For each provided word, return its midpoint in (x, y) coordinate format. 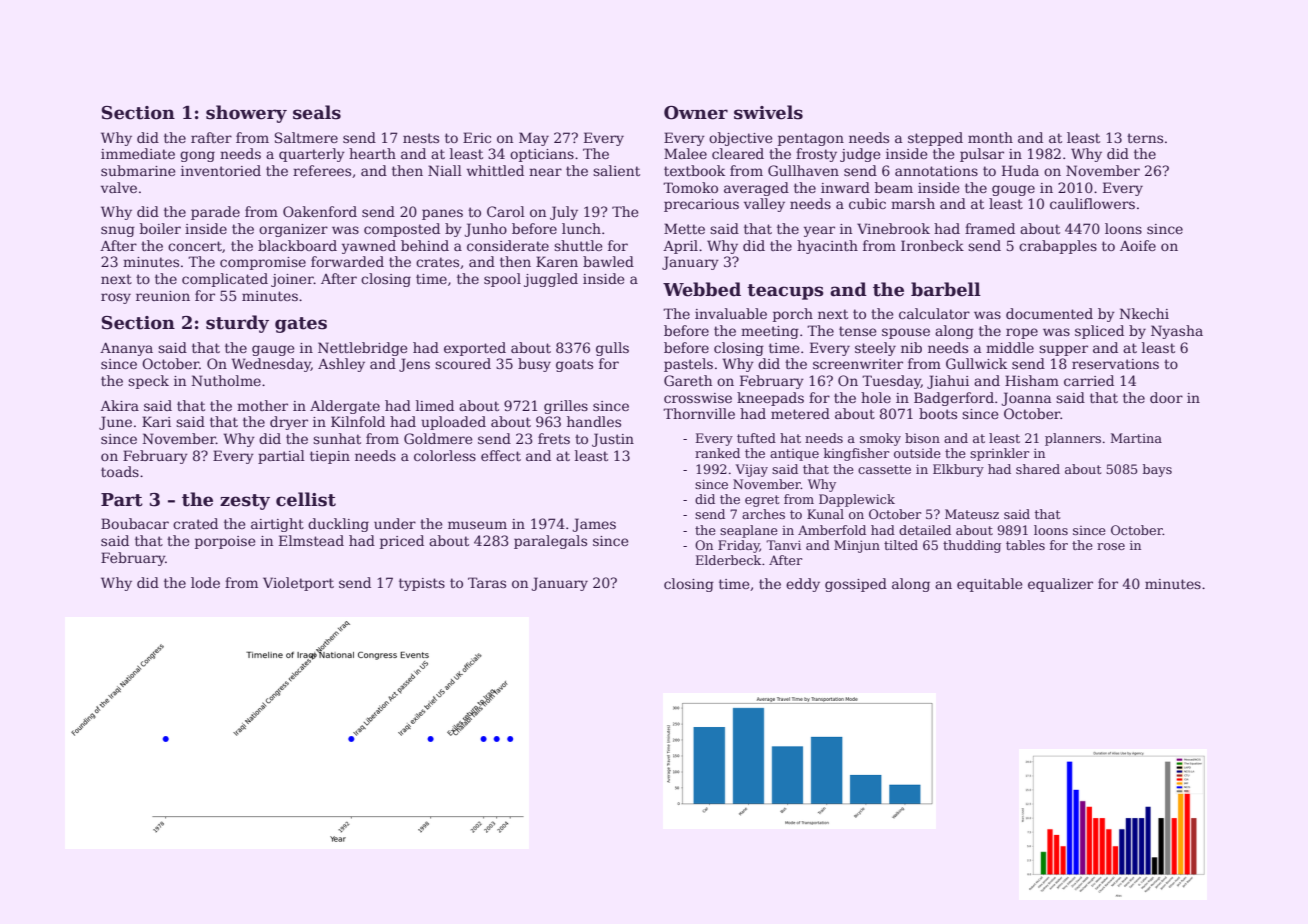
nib (911, 347)
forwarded (347, 261)
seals (317, 112)
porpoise (225, 542)
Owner (696, 113)
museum (477, 525)
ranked (717, 453)
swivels (768, 112)
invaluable (731, 313)
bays (1157, 470)
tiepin (330, 457)
